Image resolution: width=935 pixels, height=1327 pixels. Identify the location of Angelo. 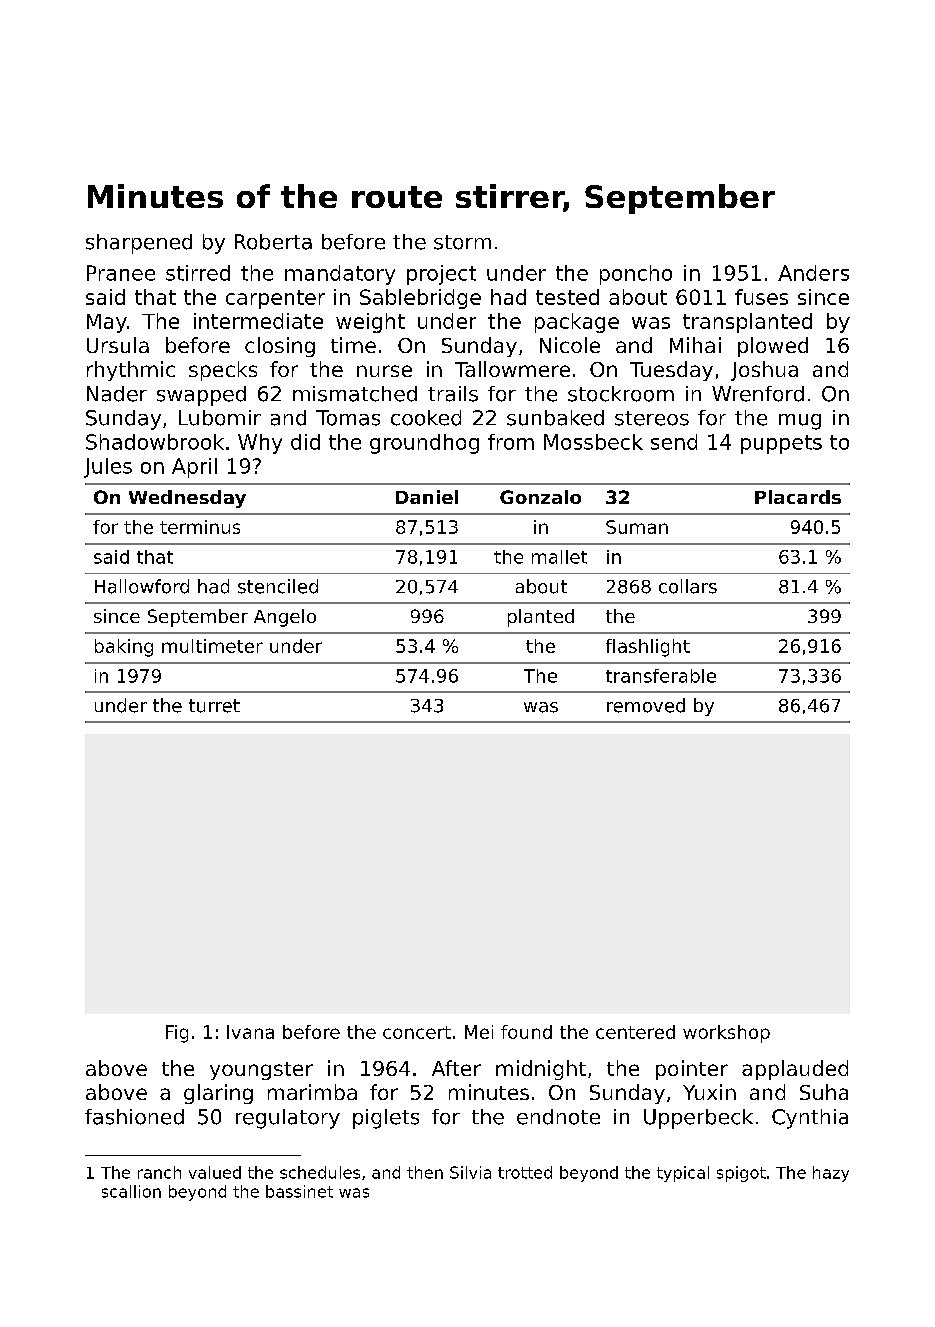
(285, 618).
